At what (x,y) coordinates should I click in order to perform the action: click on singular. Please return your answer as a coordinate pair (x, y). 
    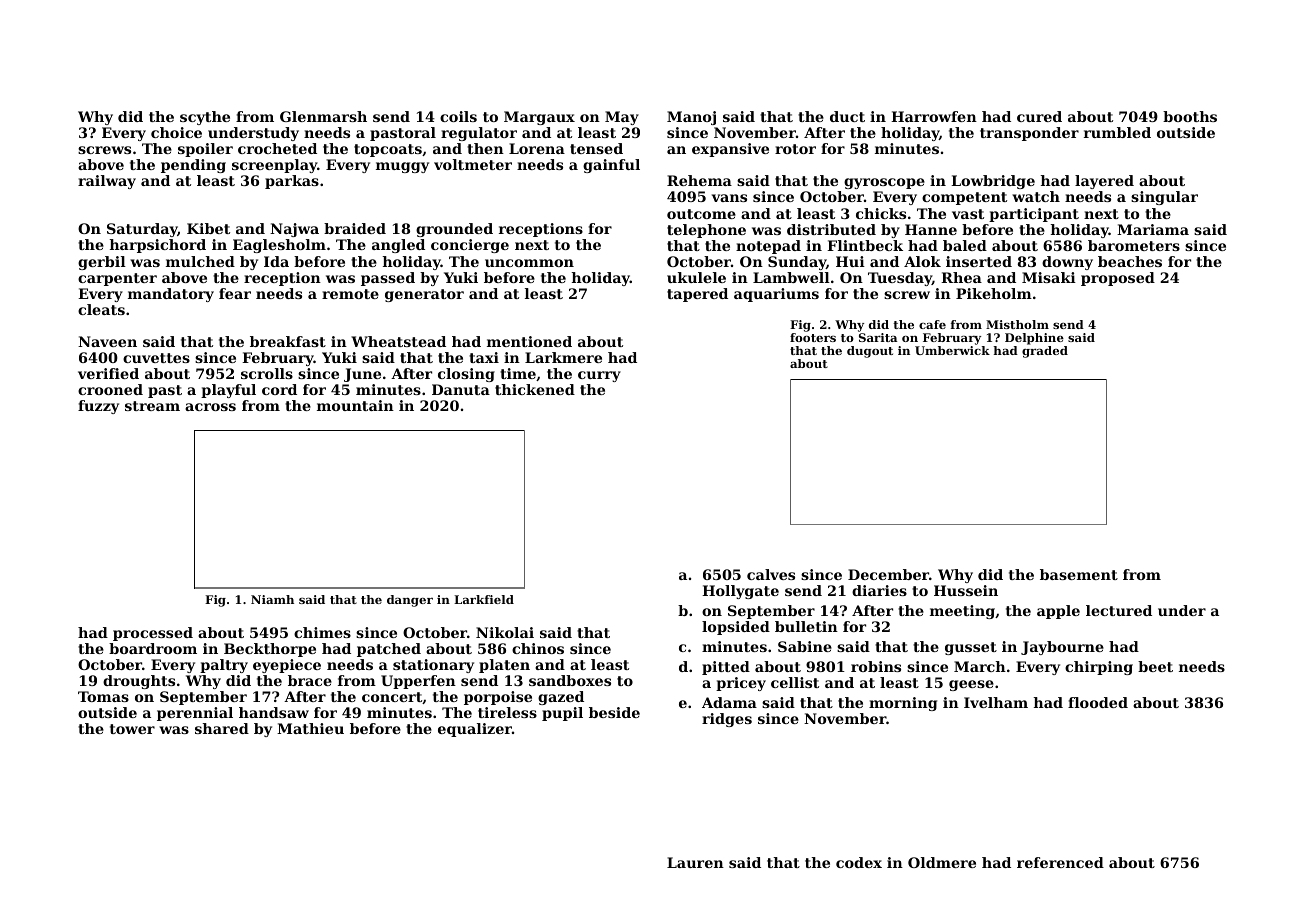
    Looking at the image, I should click on (1164, 198).
